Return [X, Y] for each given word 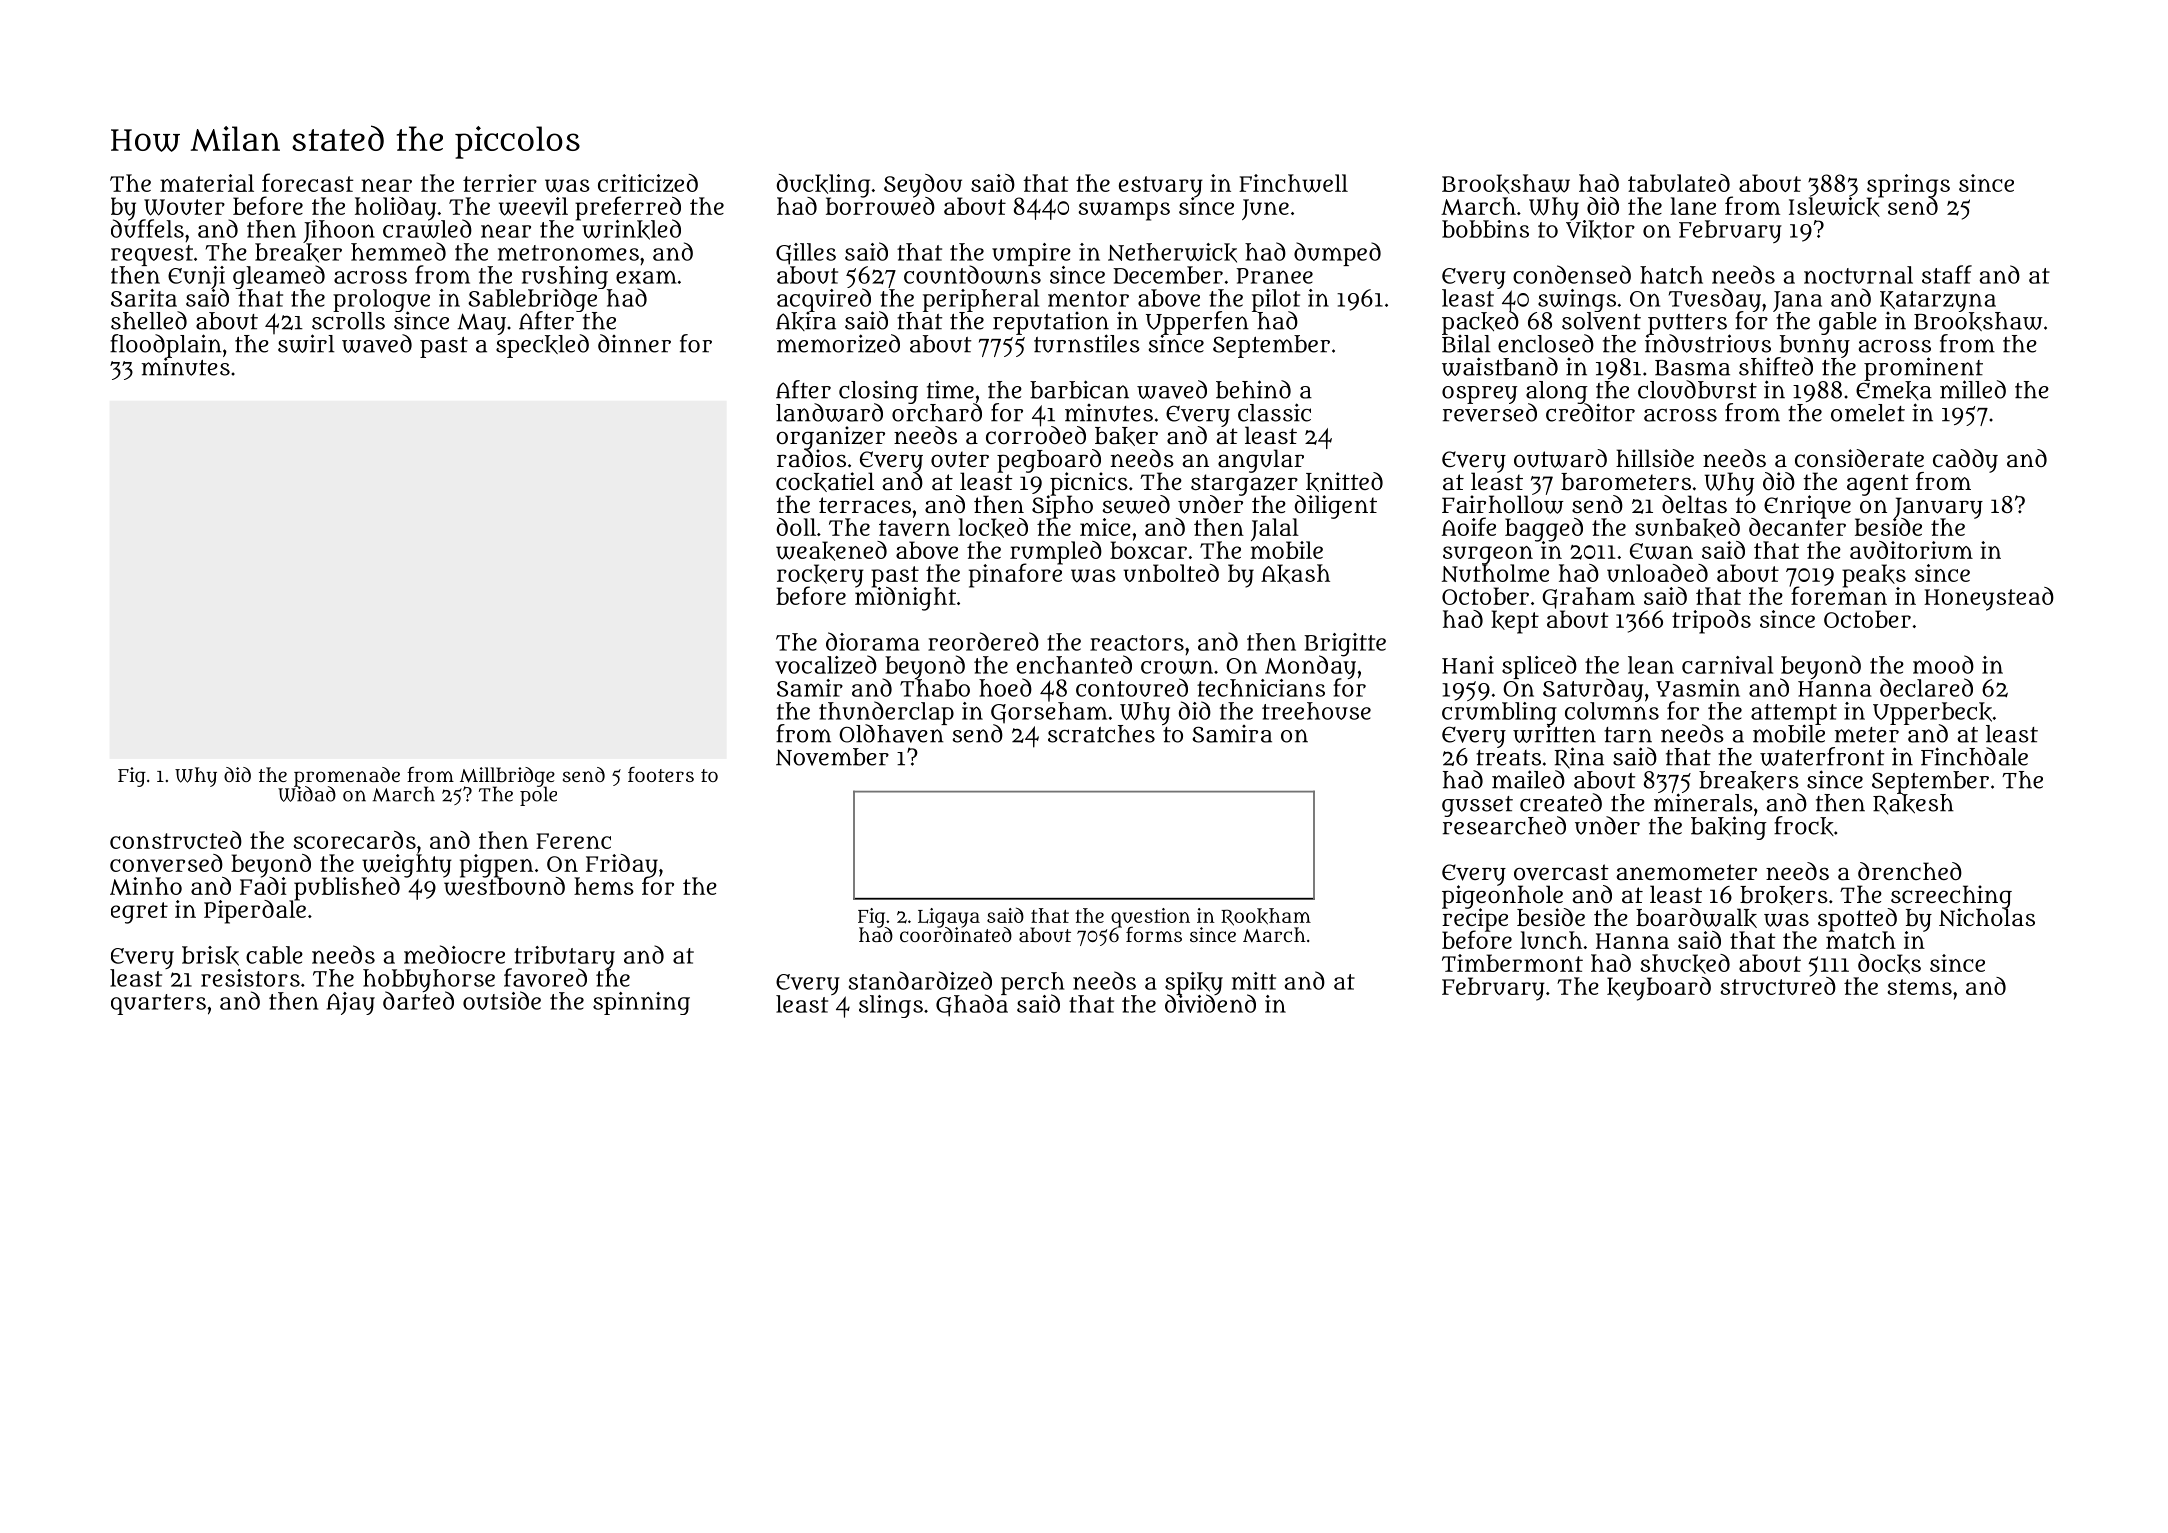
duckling [823, 185]
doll [796, 527]
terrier [500, 183]
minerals [1703, 802]
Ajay [350, 1003]
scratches [1101, 734]
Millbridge [507, 777]
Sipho [1062, 507]
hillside [1655, 458]
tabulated [1679, 183]
